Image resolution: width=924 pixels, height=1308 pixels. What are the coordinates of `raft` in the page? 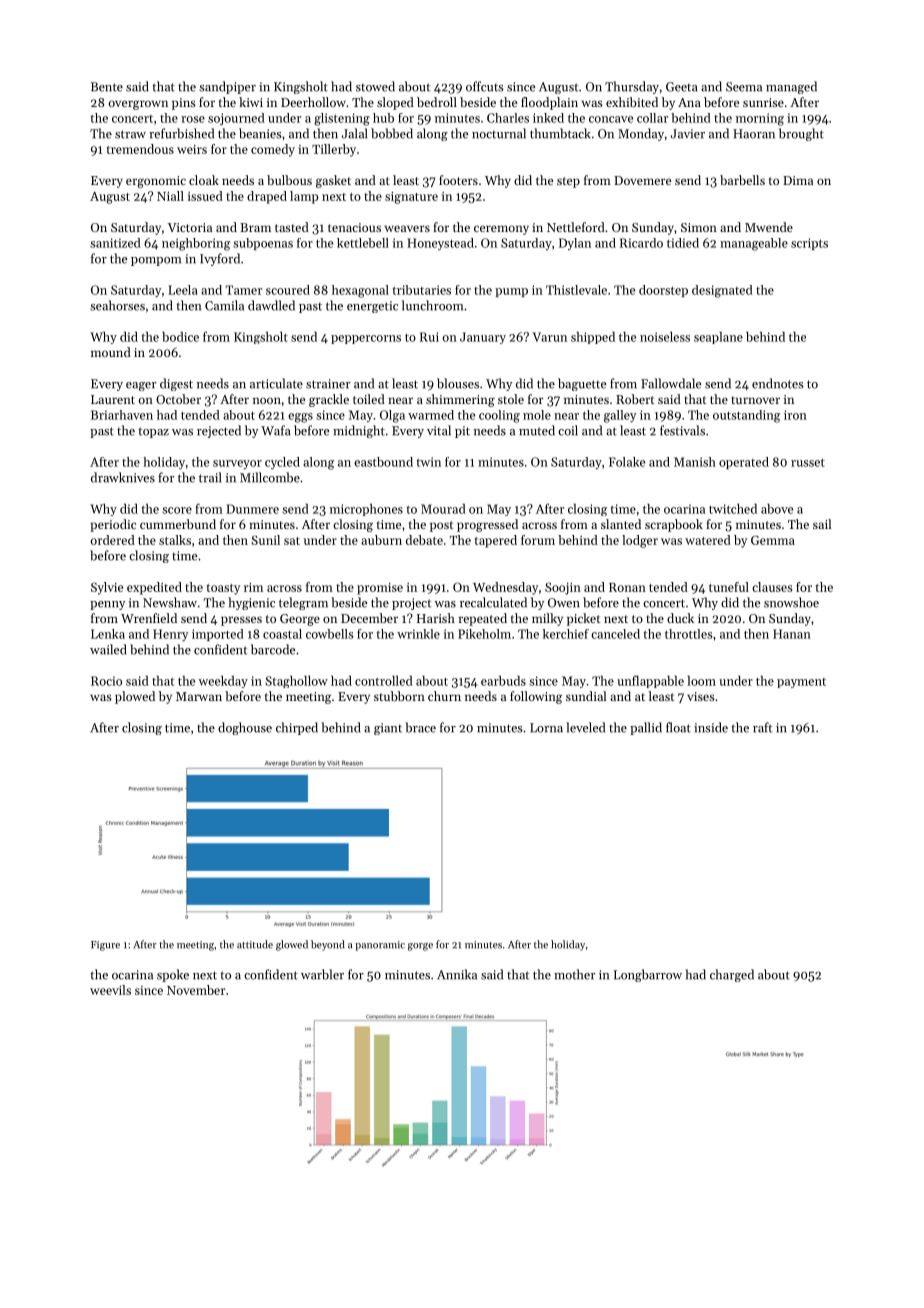 It's located at (762, 727).
